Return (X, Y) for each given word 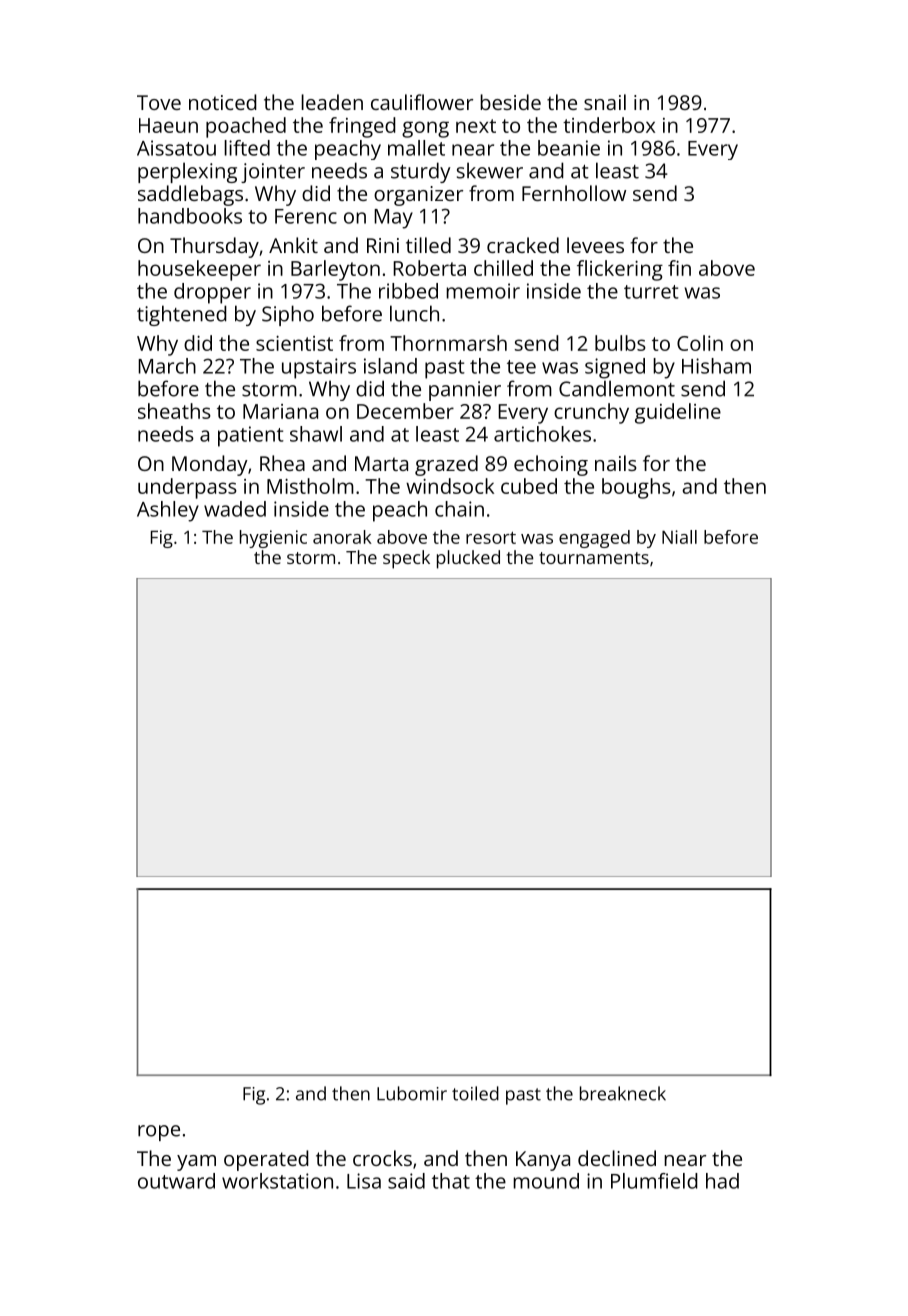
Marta (381, 463)
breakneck (623, 1093)
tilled (428, 245)
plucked (468, 559)
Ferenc (306, 216)
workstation (277, 1181)
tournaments (594, 558)
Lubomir (412, 1093)
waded (235, 509)
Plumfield (654, 1181)
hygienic (273, 539)
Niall (679, 537)
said (406, 1181)
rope (159, 1133)
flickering (620, 270)
